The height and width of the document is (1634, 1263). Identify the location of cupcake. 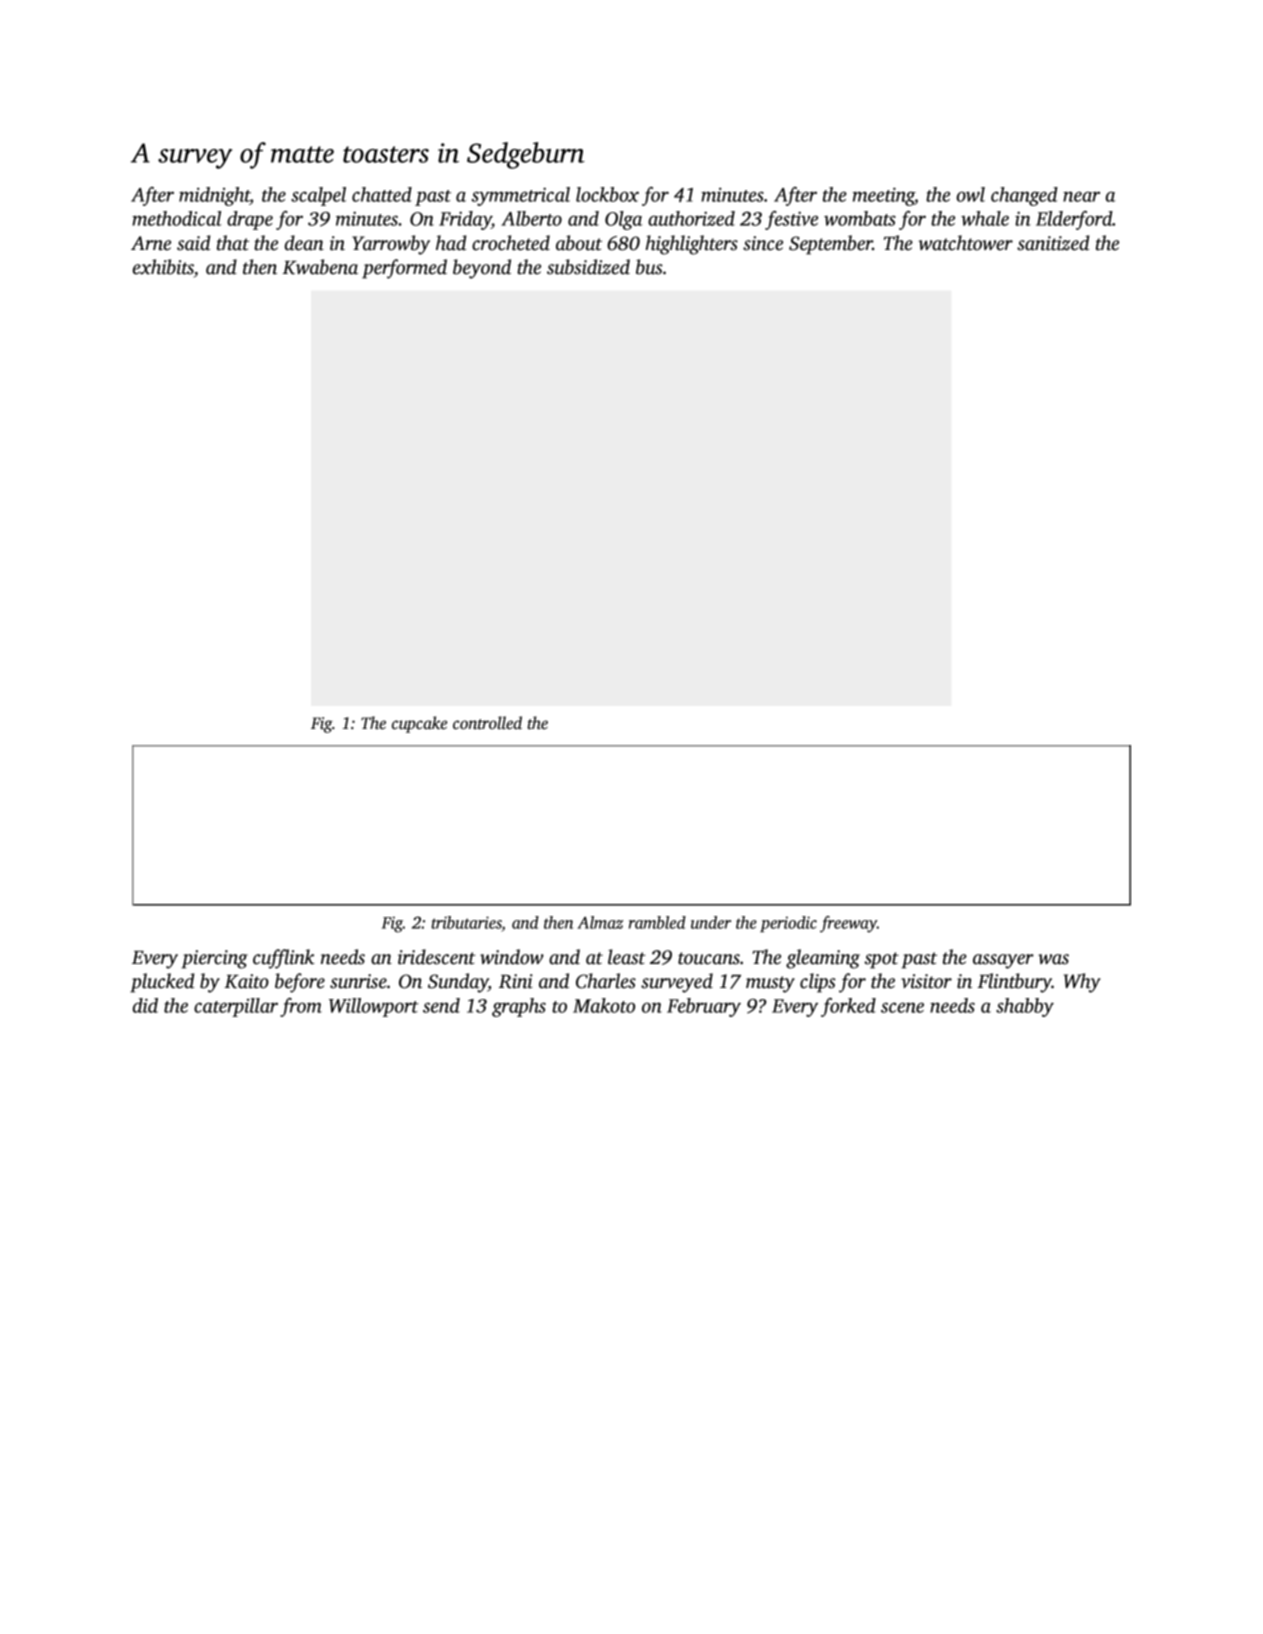
(419, 724).
